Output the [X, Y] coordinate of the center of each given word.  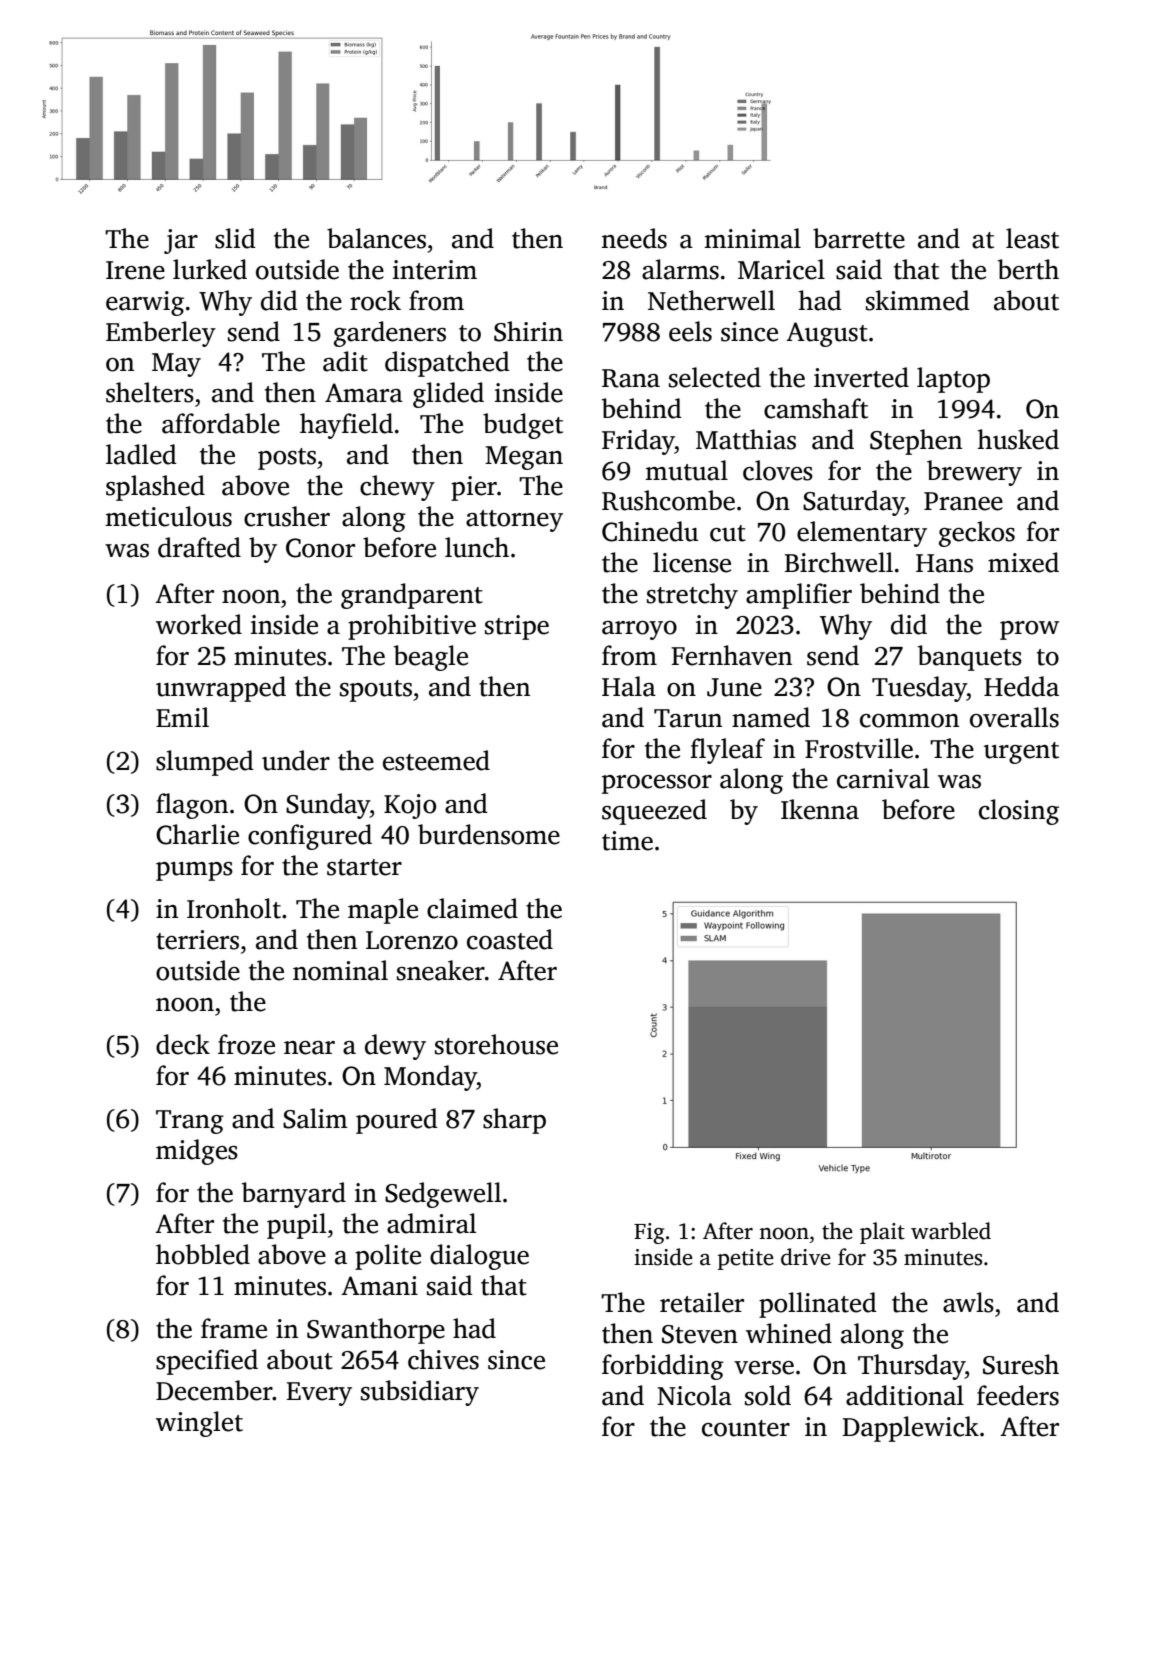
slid [235, 238]
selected [715, 377]
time [627, 841]
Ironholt [234, 908]
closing [1019, 812]
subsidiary [420, 1393]
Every [319, 1394]
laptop [953, 380]
